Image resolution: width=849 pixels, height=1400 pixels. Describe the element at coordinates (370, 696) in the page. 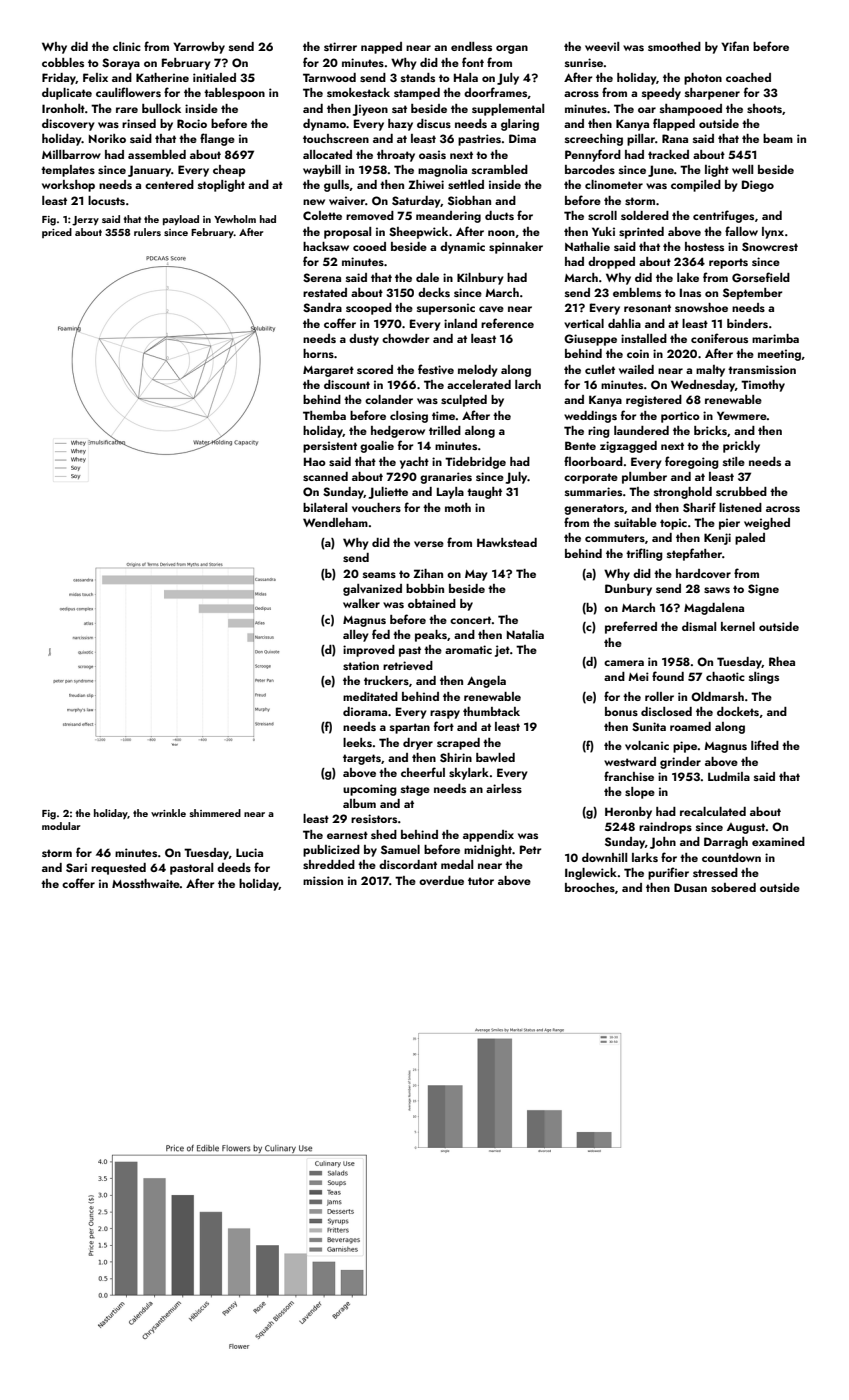

I see `meditated` at that location.
